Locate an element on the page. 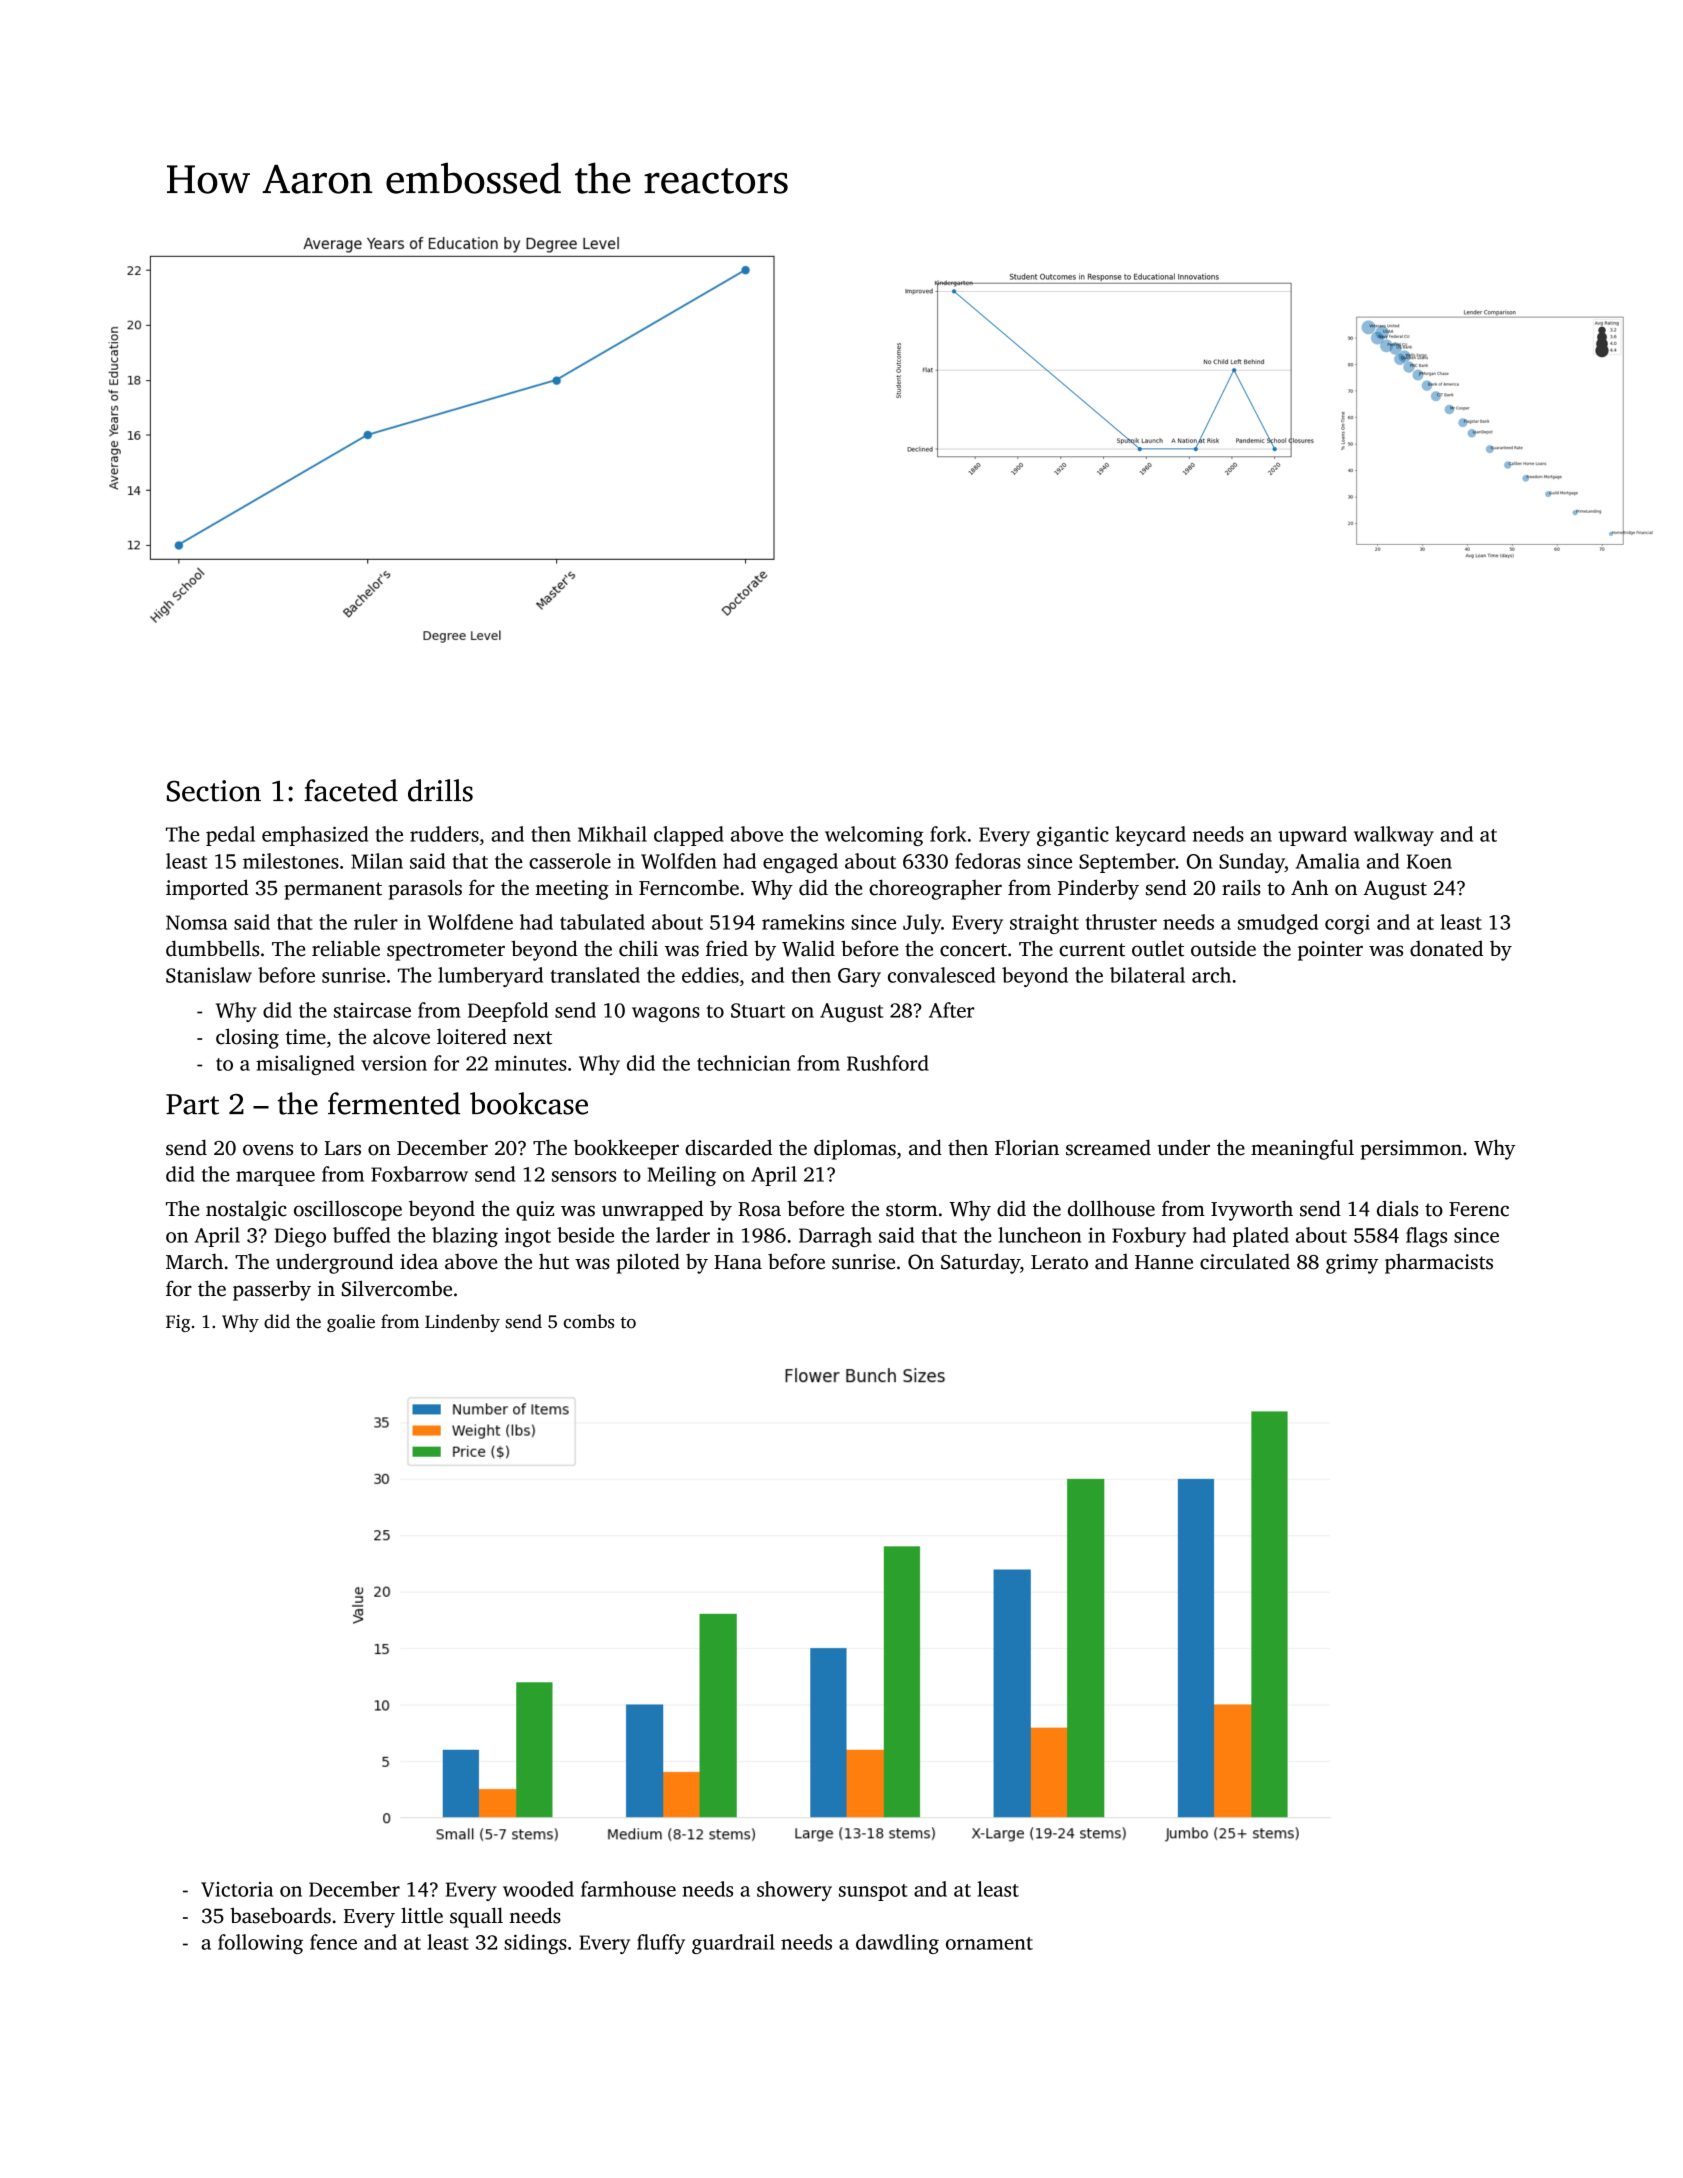 The height and width of the page is (2178, 1683). goalie is located at coordinates (351, 1323).
